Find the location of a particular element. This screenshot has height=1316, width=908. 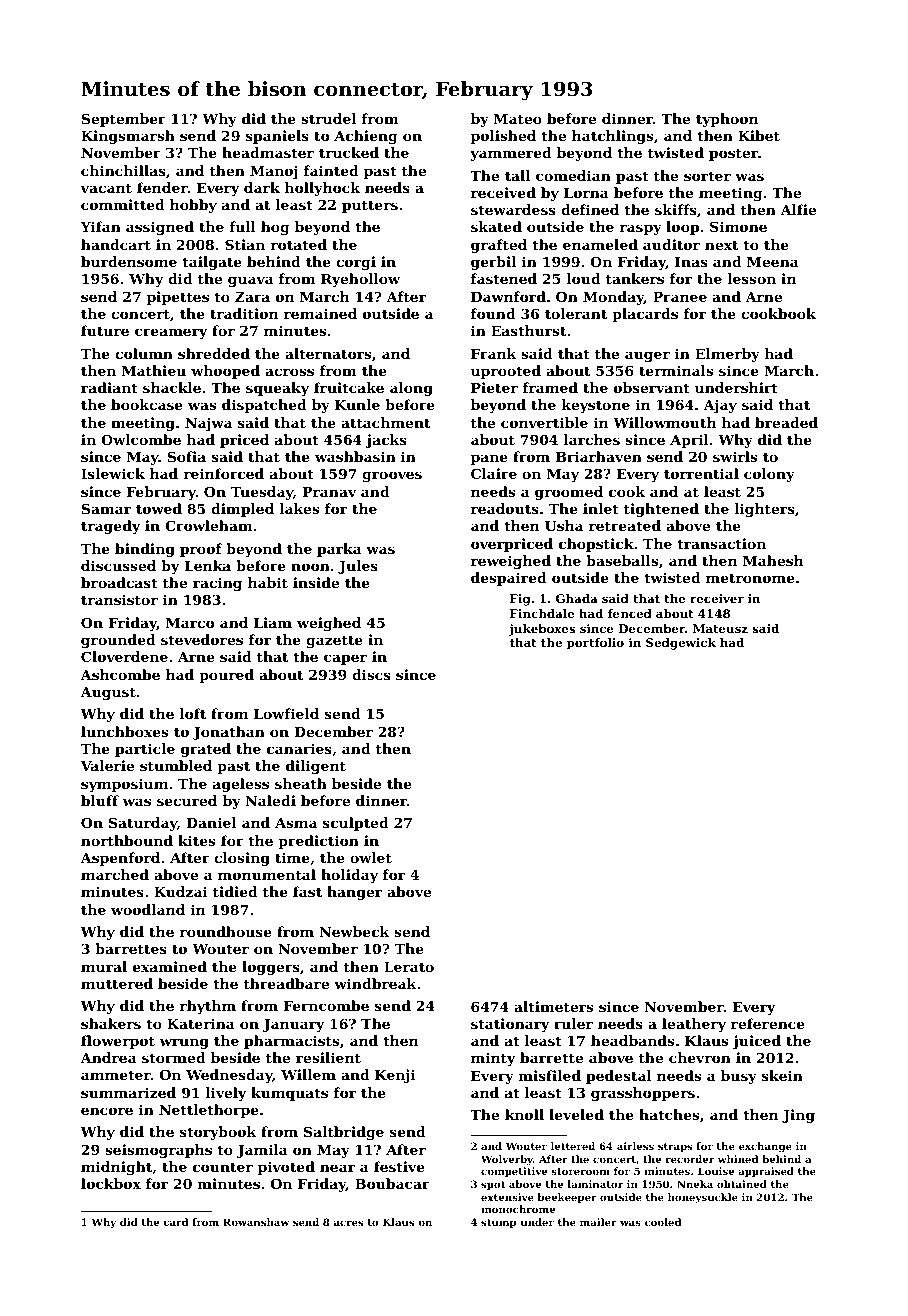

tall is located at coordinates (517, 175).
